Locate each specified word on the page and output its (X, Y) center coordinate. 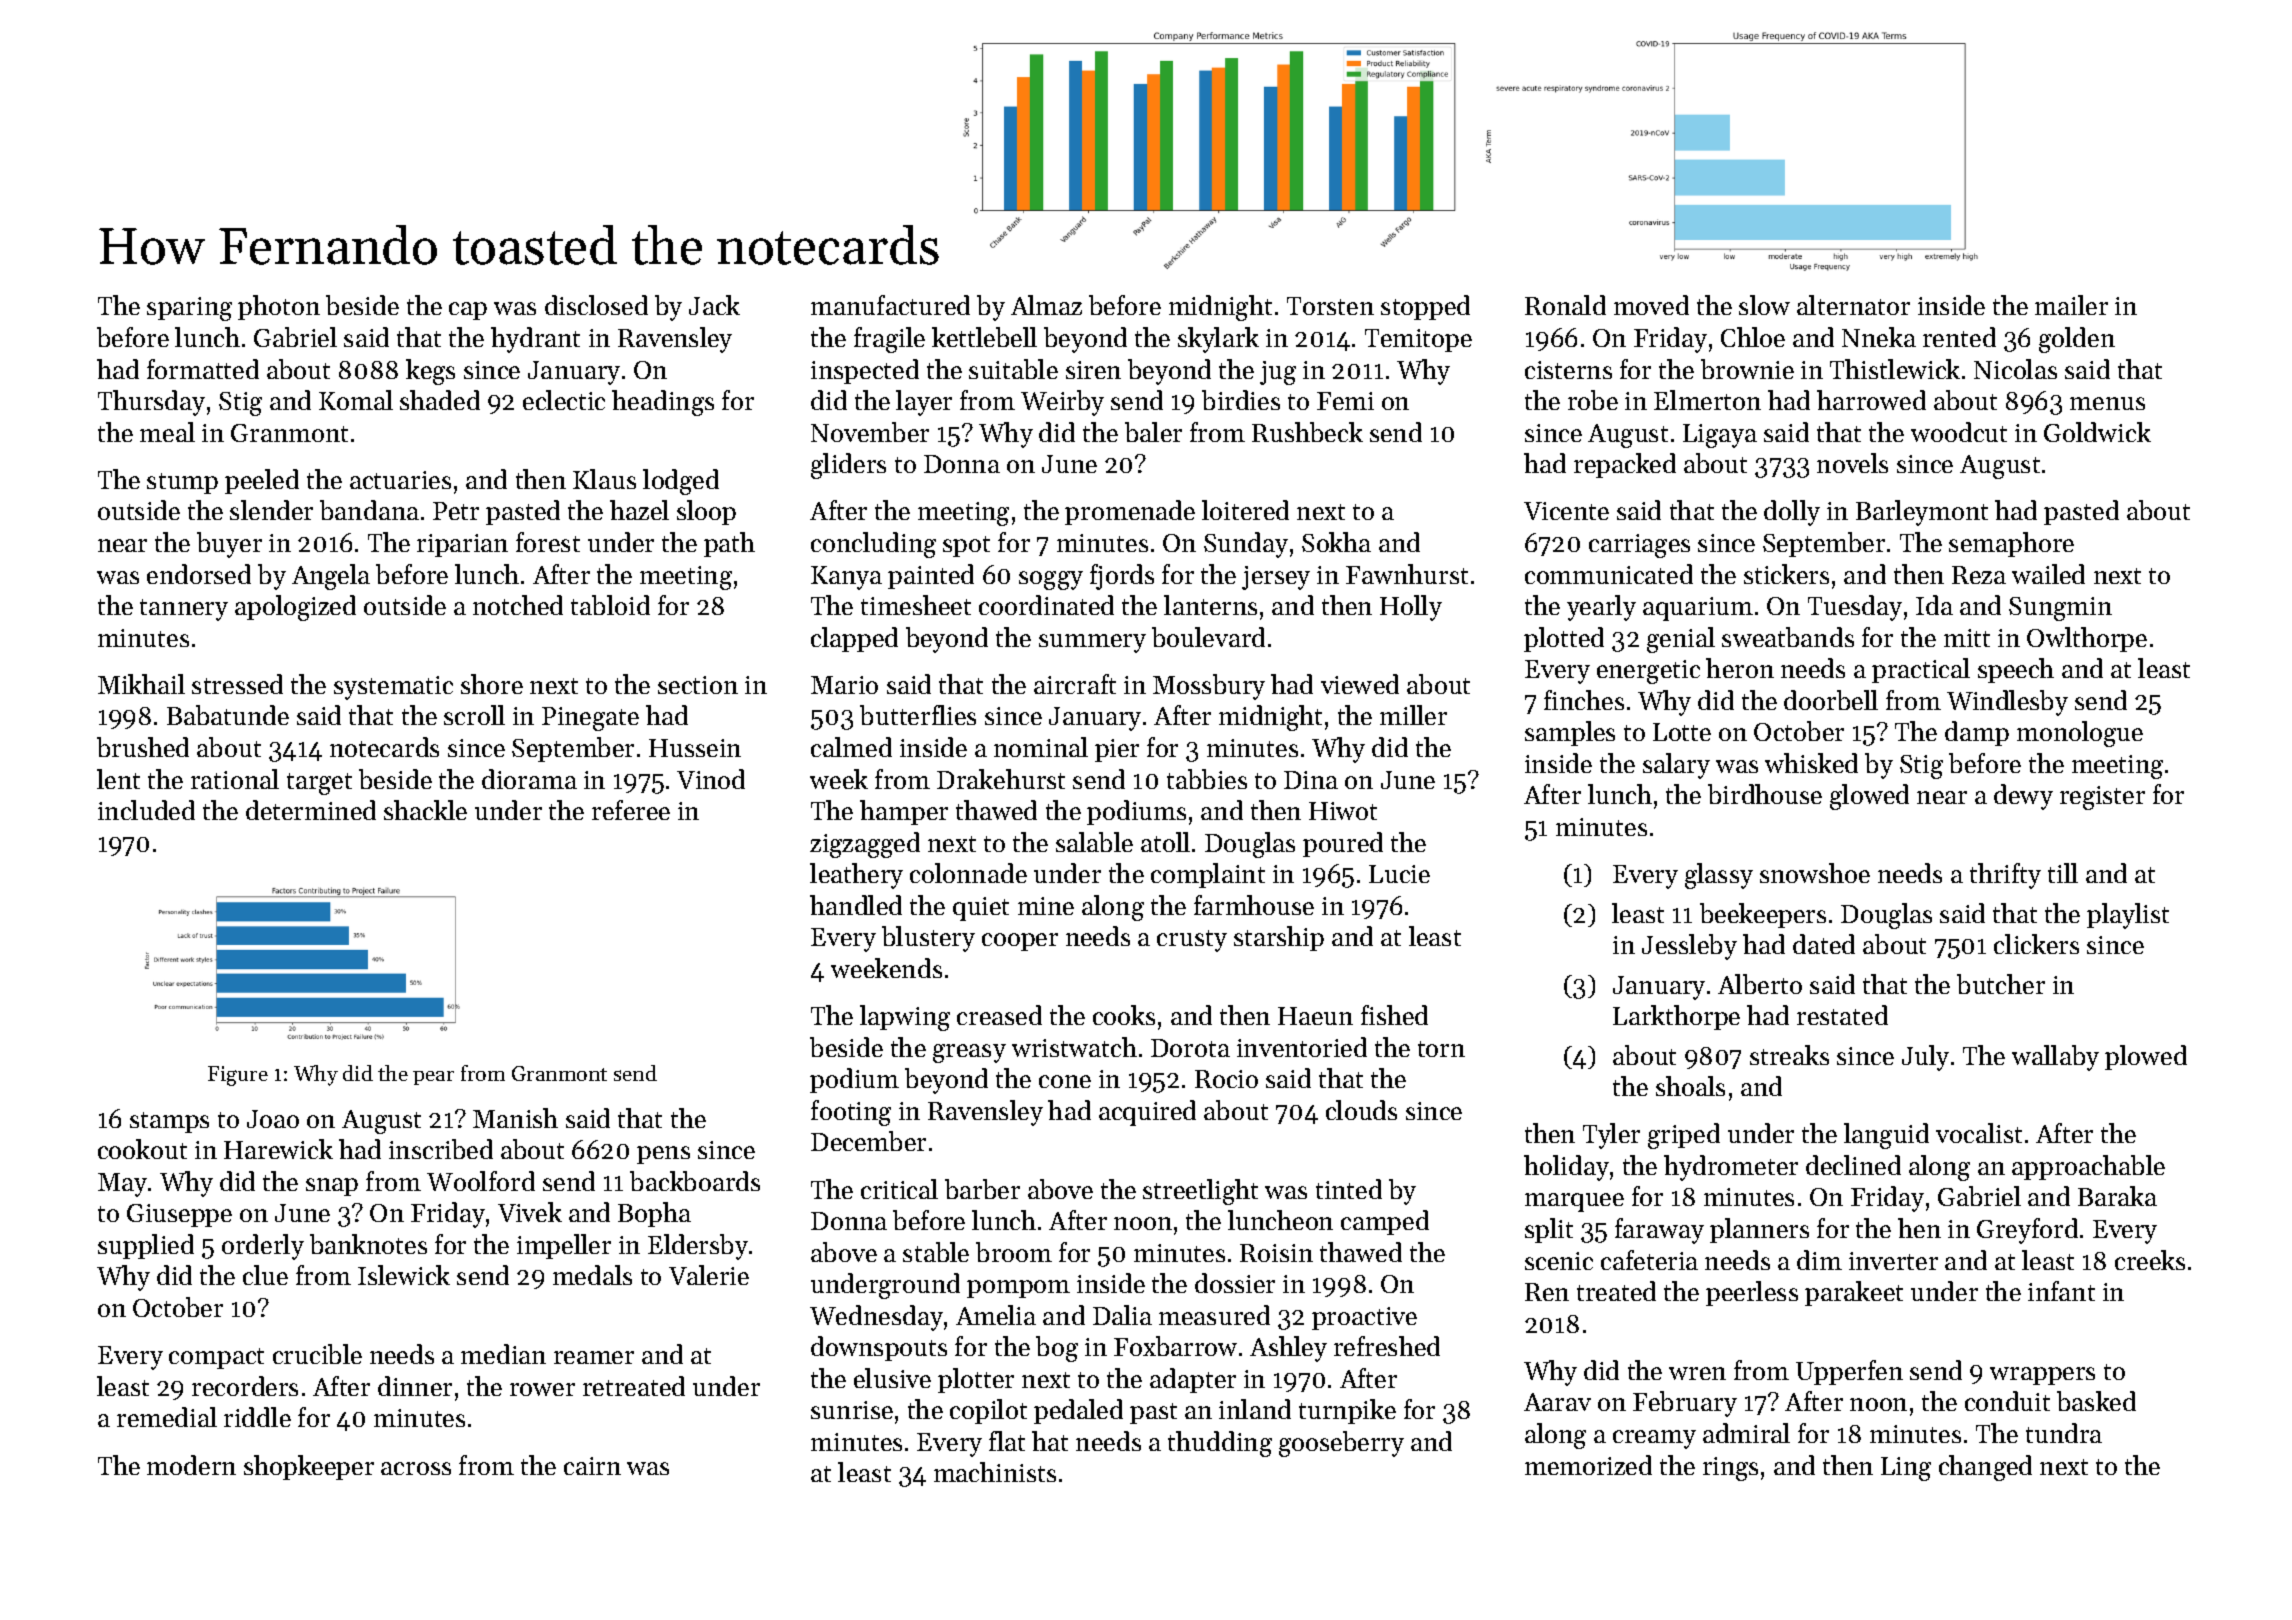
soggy (1051, 580)
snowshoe (1815, 873)
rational (235, 779)
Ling (1906, 1469)
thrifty (2005, 876)
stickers (1786, 574)
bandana (369, 510)
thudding (1220, 1444)
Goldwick (2097, 432)
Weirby (1062, 403)
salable (1094, 842)
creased (999, 1015)
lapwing (905, 1018)
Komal (356, 400)
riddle (257, 1417)
